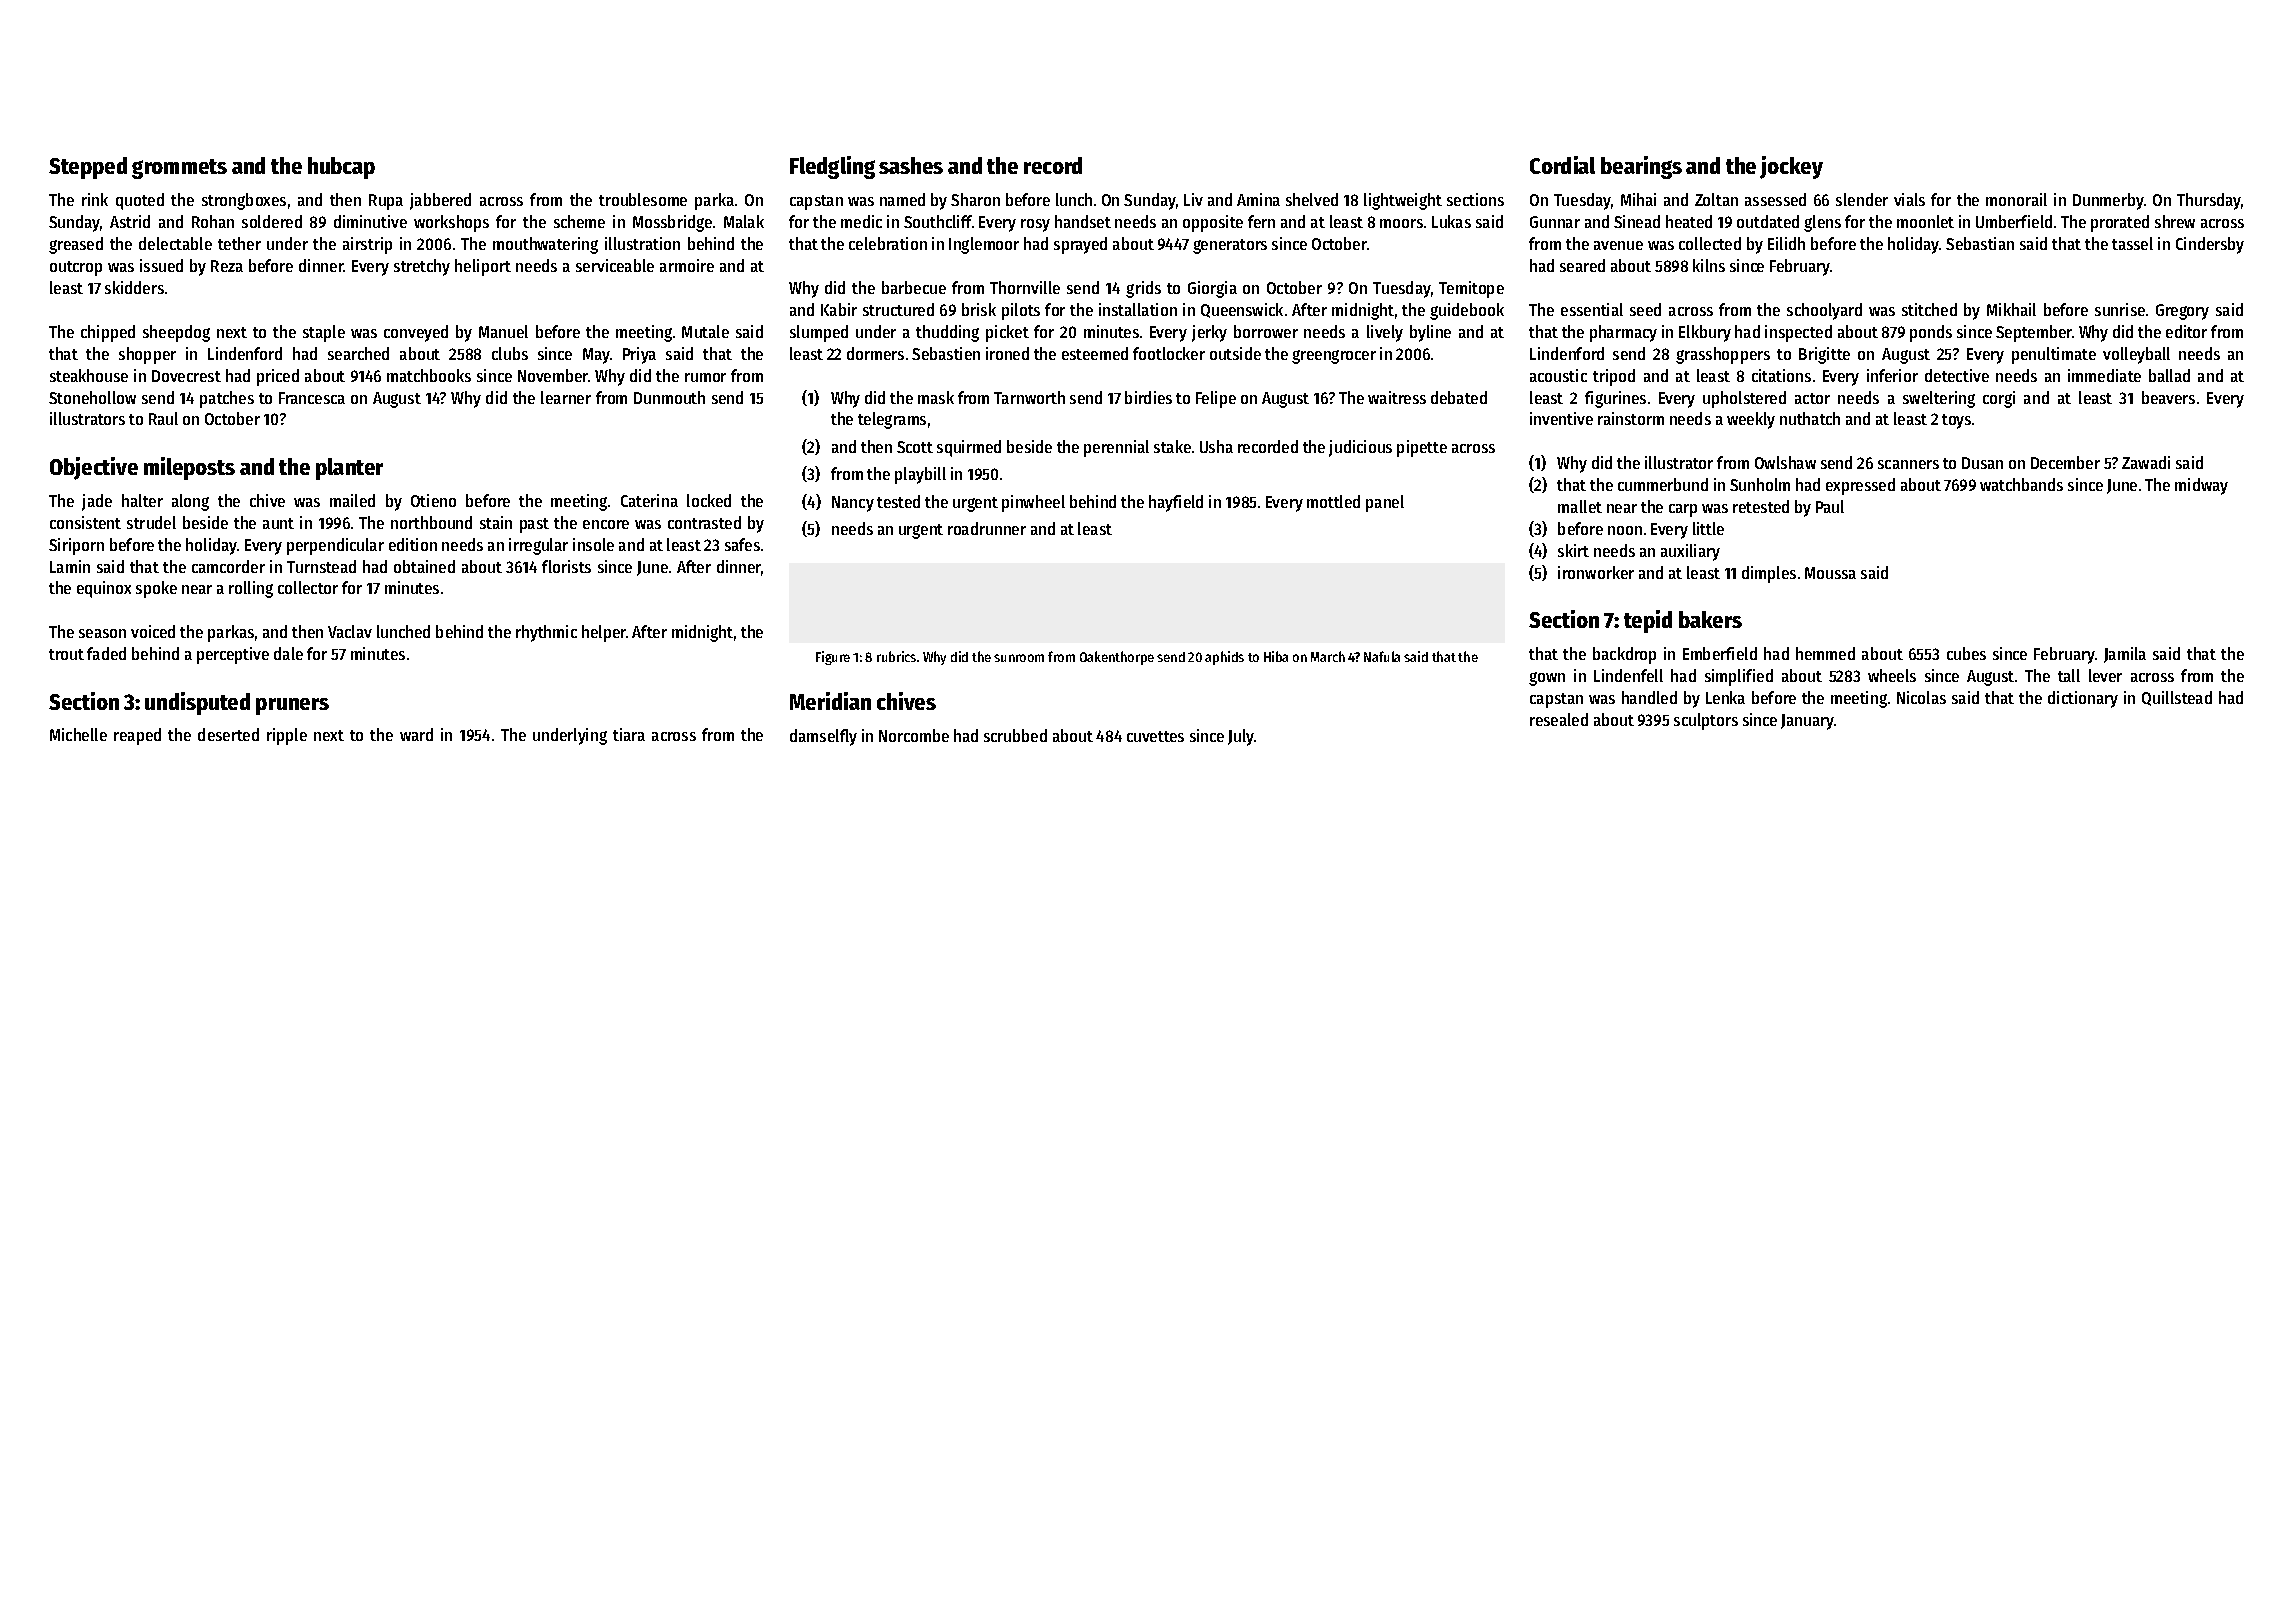 The height and width of the screenshot is (1622, 2294). I want to click on wheels, so click(1892, 675).
